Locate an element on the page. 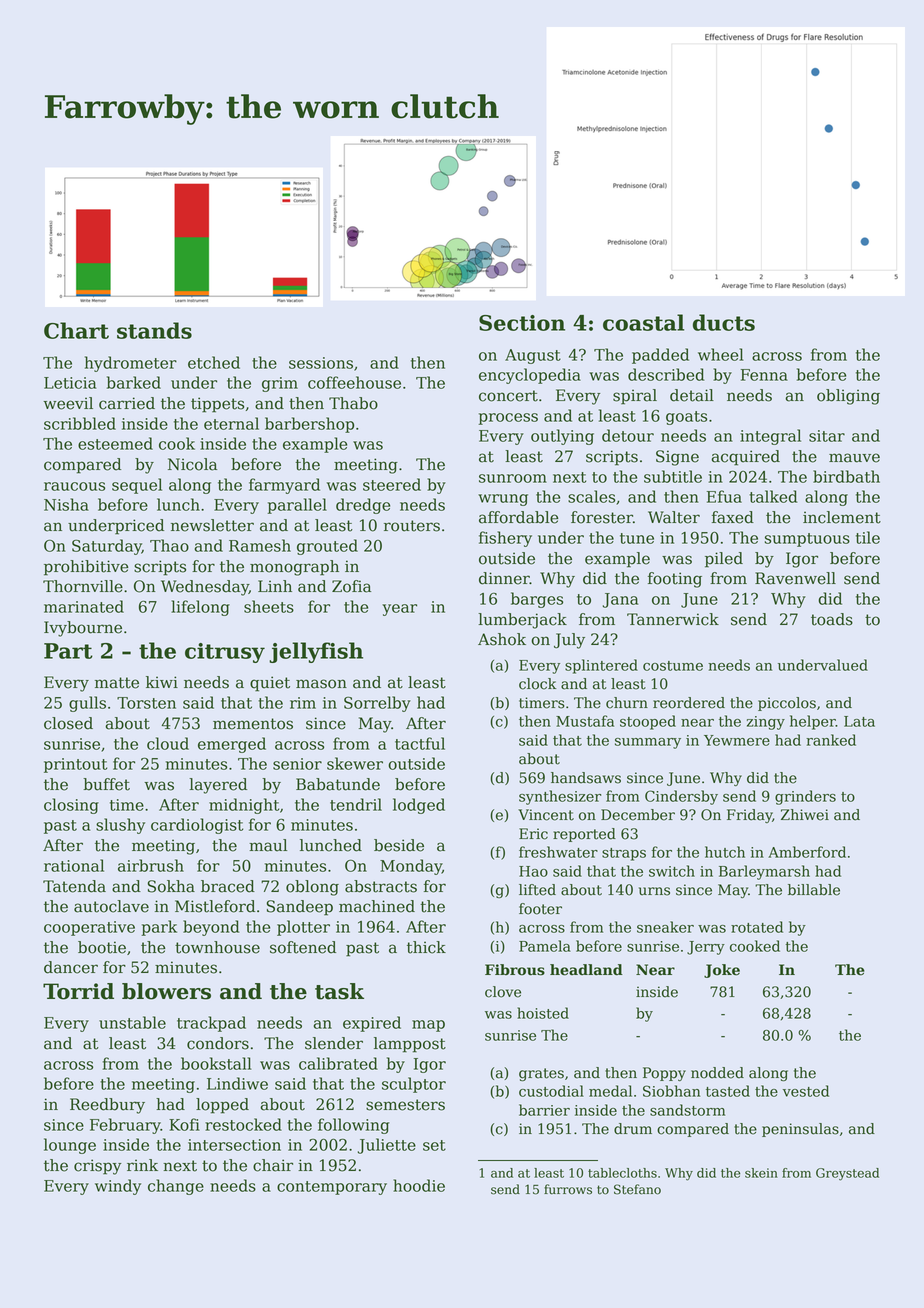  Torrid is located at coordinates (78, 991).
